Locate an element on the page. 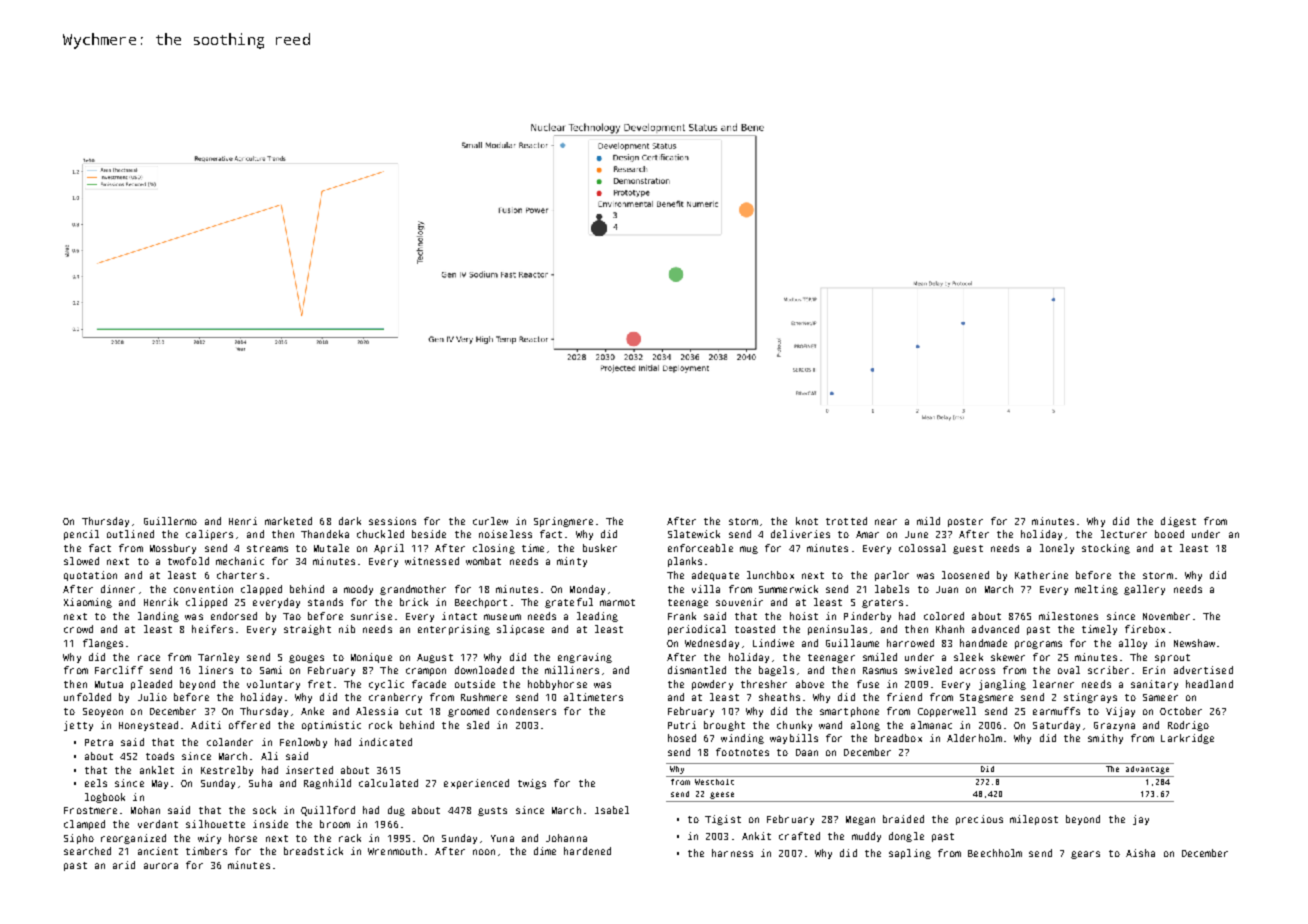 Image resolution: width=1308 pixels, height=924 pixels. harness is located at coordinates (732, 853).
